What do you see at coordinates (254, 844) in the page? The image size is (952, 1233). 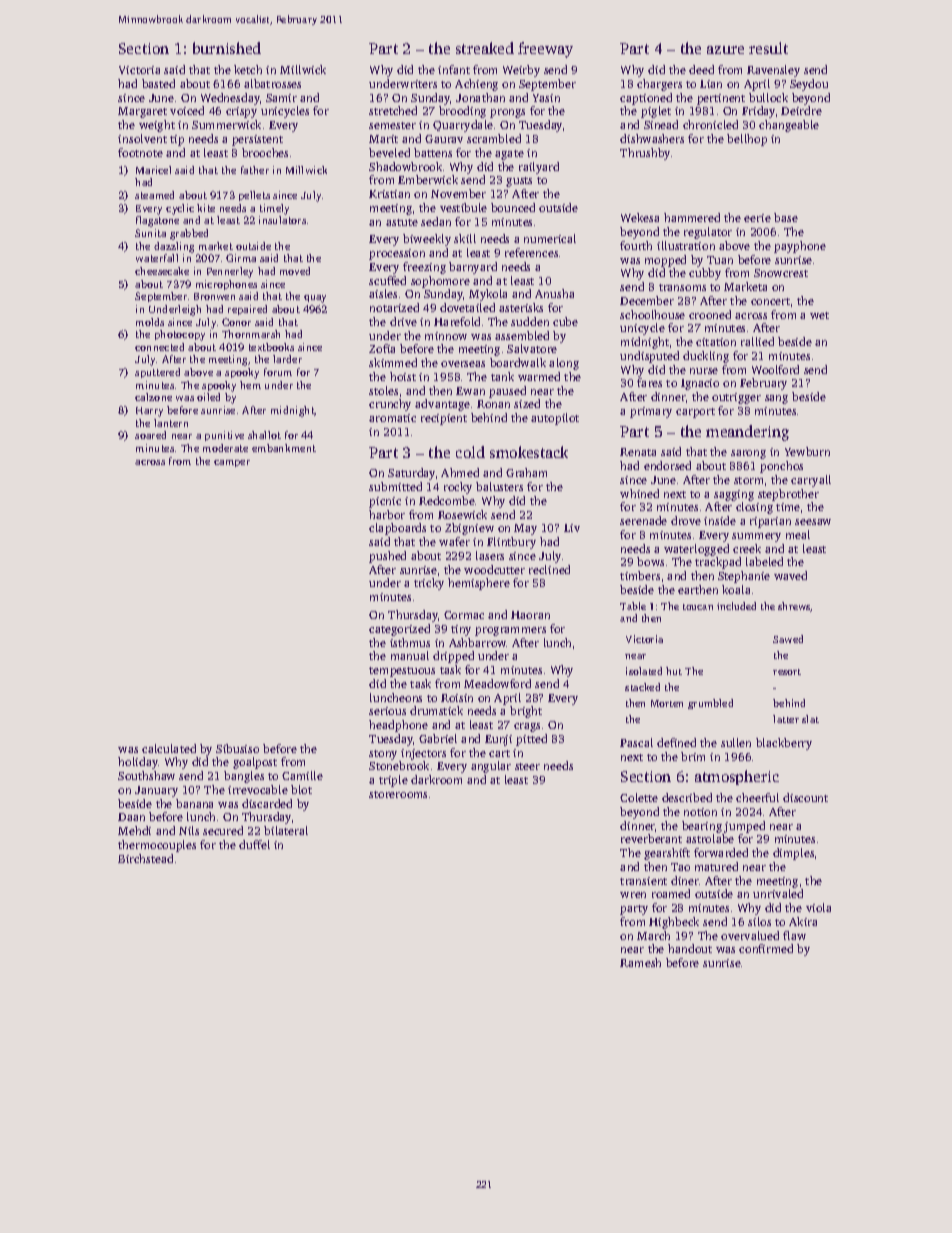 I see `duffel` at bounding box center [254, 844].
